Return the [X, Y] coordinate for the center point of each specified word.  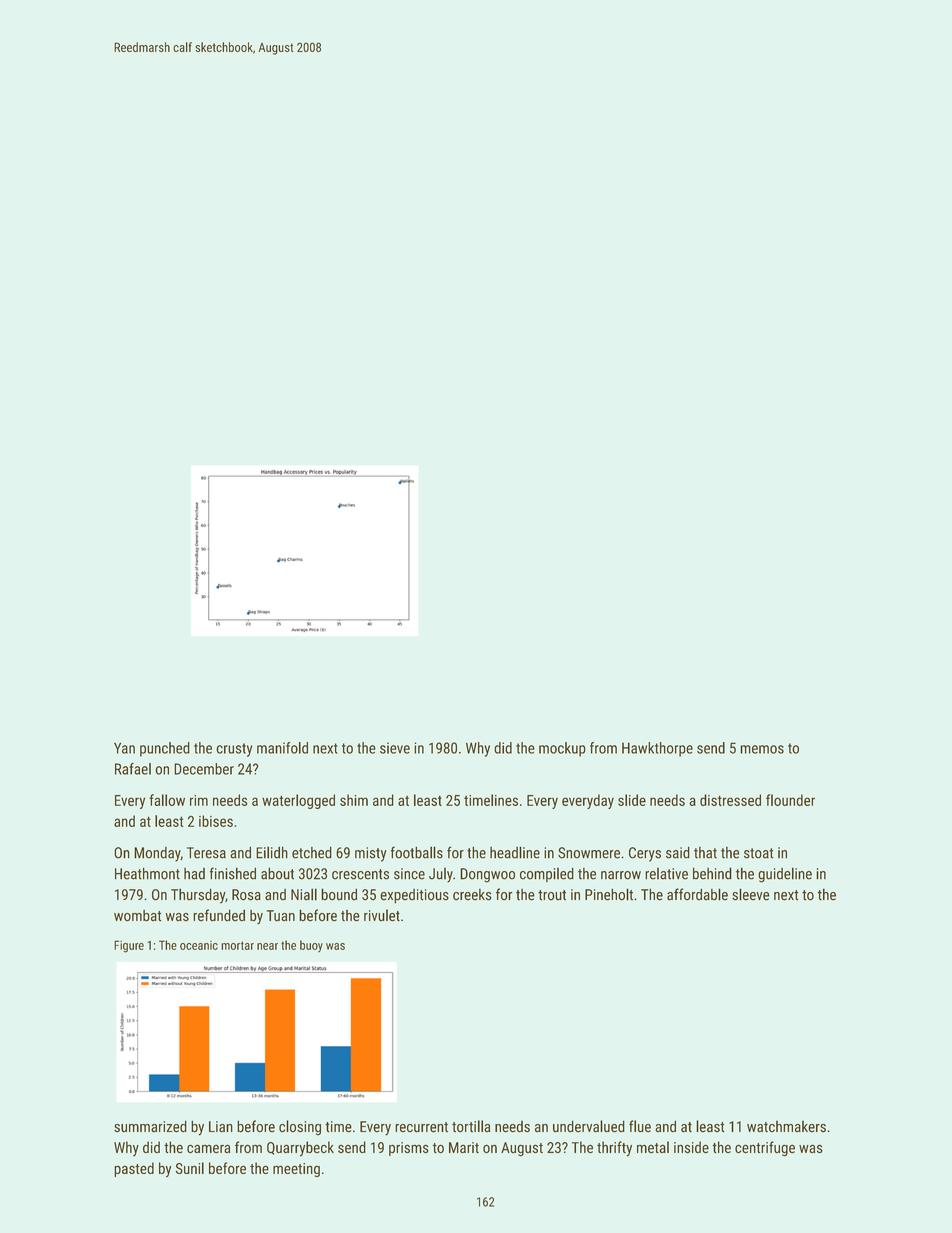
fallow [167, 800]
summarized [150, 1126]
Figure [129, 946]
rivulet [382, 915]
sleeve [751, 894]
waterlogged [298, 801]
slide [632, 800]
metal [653, 1147]
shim [354, 800]
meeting [296, 1170]
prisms [409, 1149]
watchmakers [786, 1127]
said [678, 852]
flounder [790, 800]
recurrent [421, 1127]
